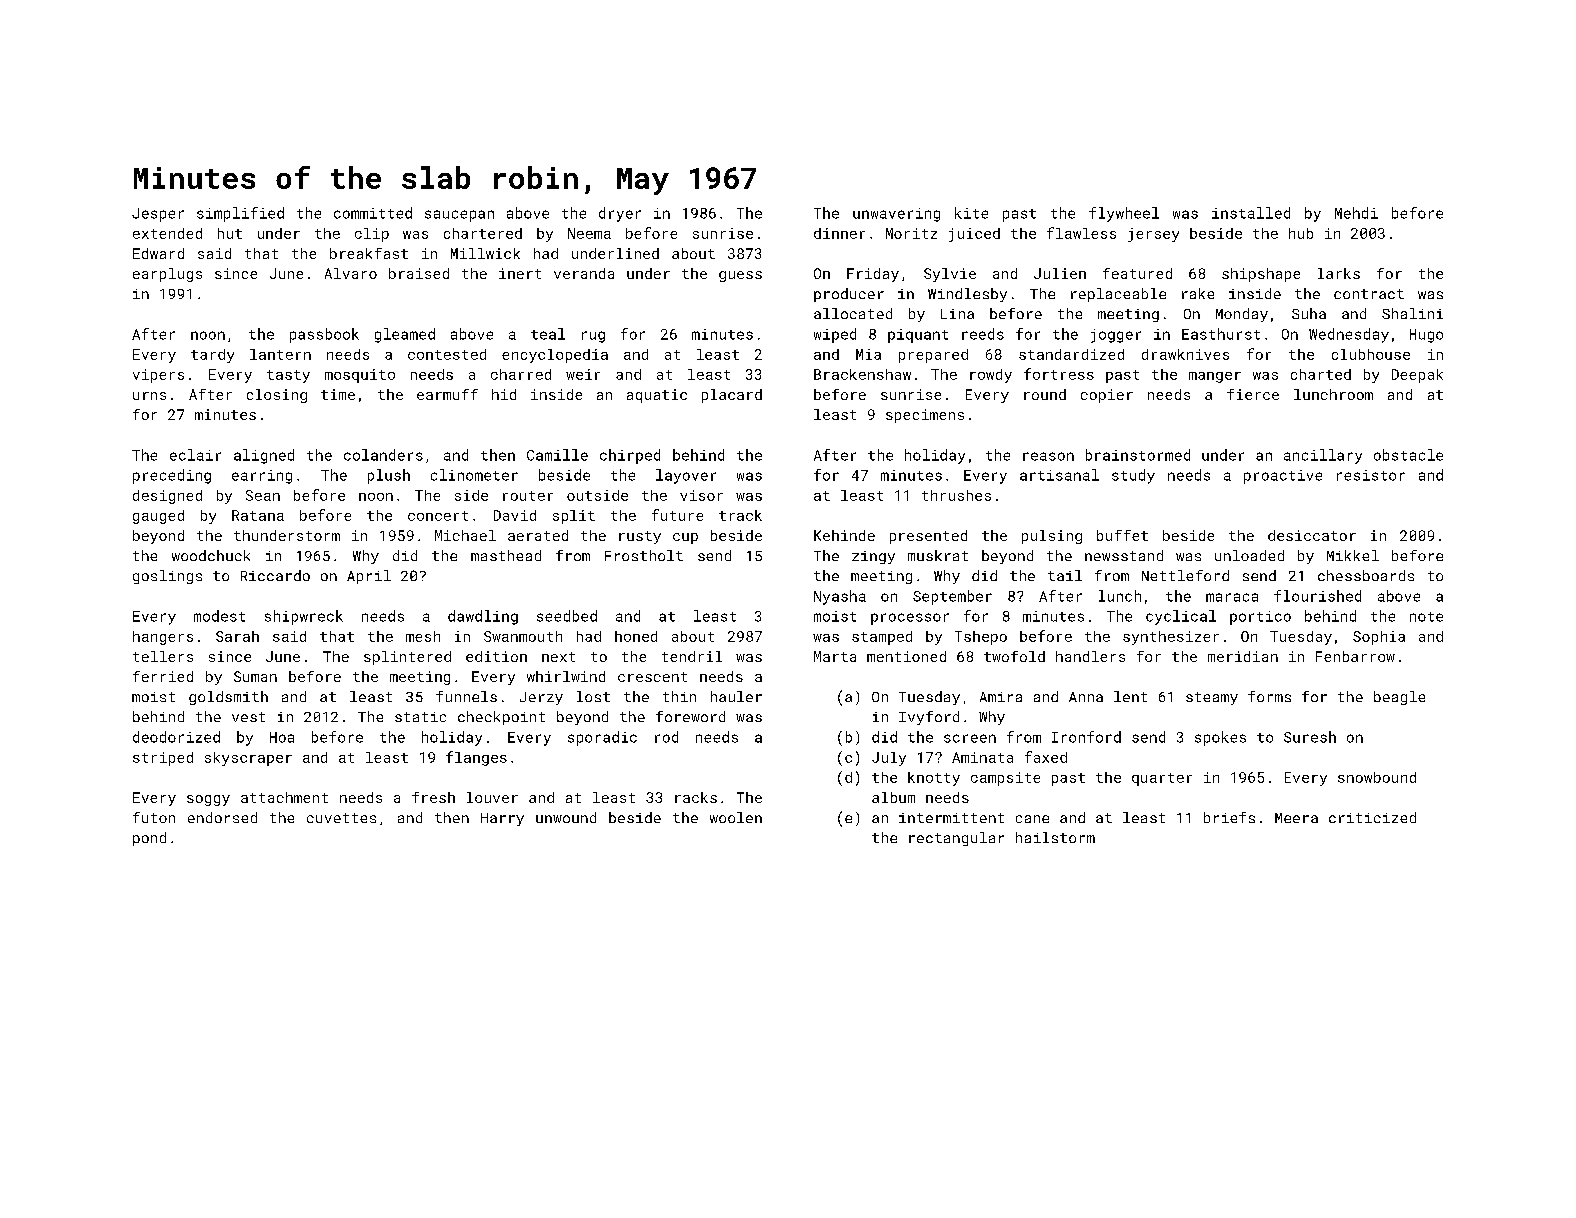 This page has height=1218, width=1576. Describe the element at coordinates (158, 215) in the page. I see `Jesper` at that location.
